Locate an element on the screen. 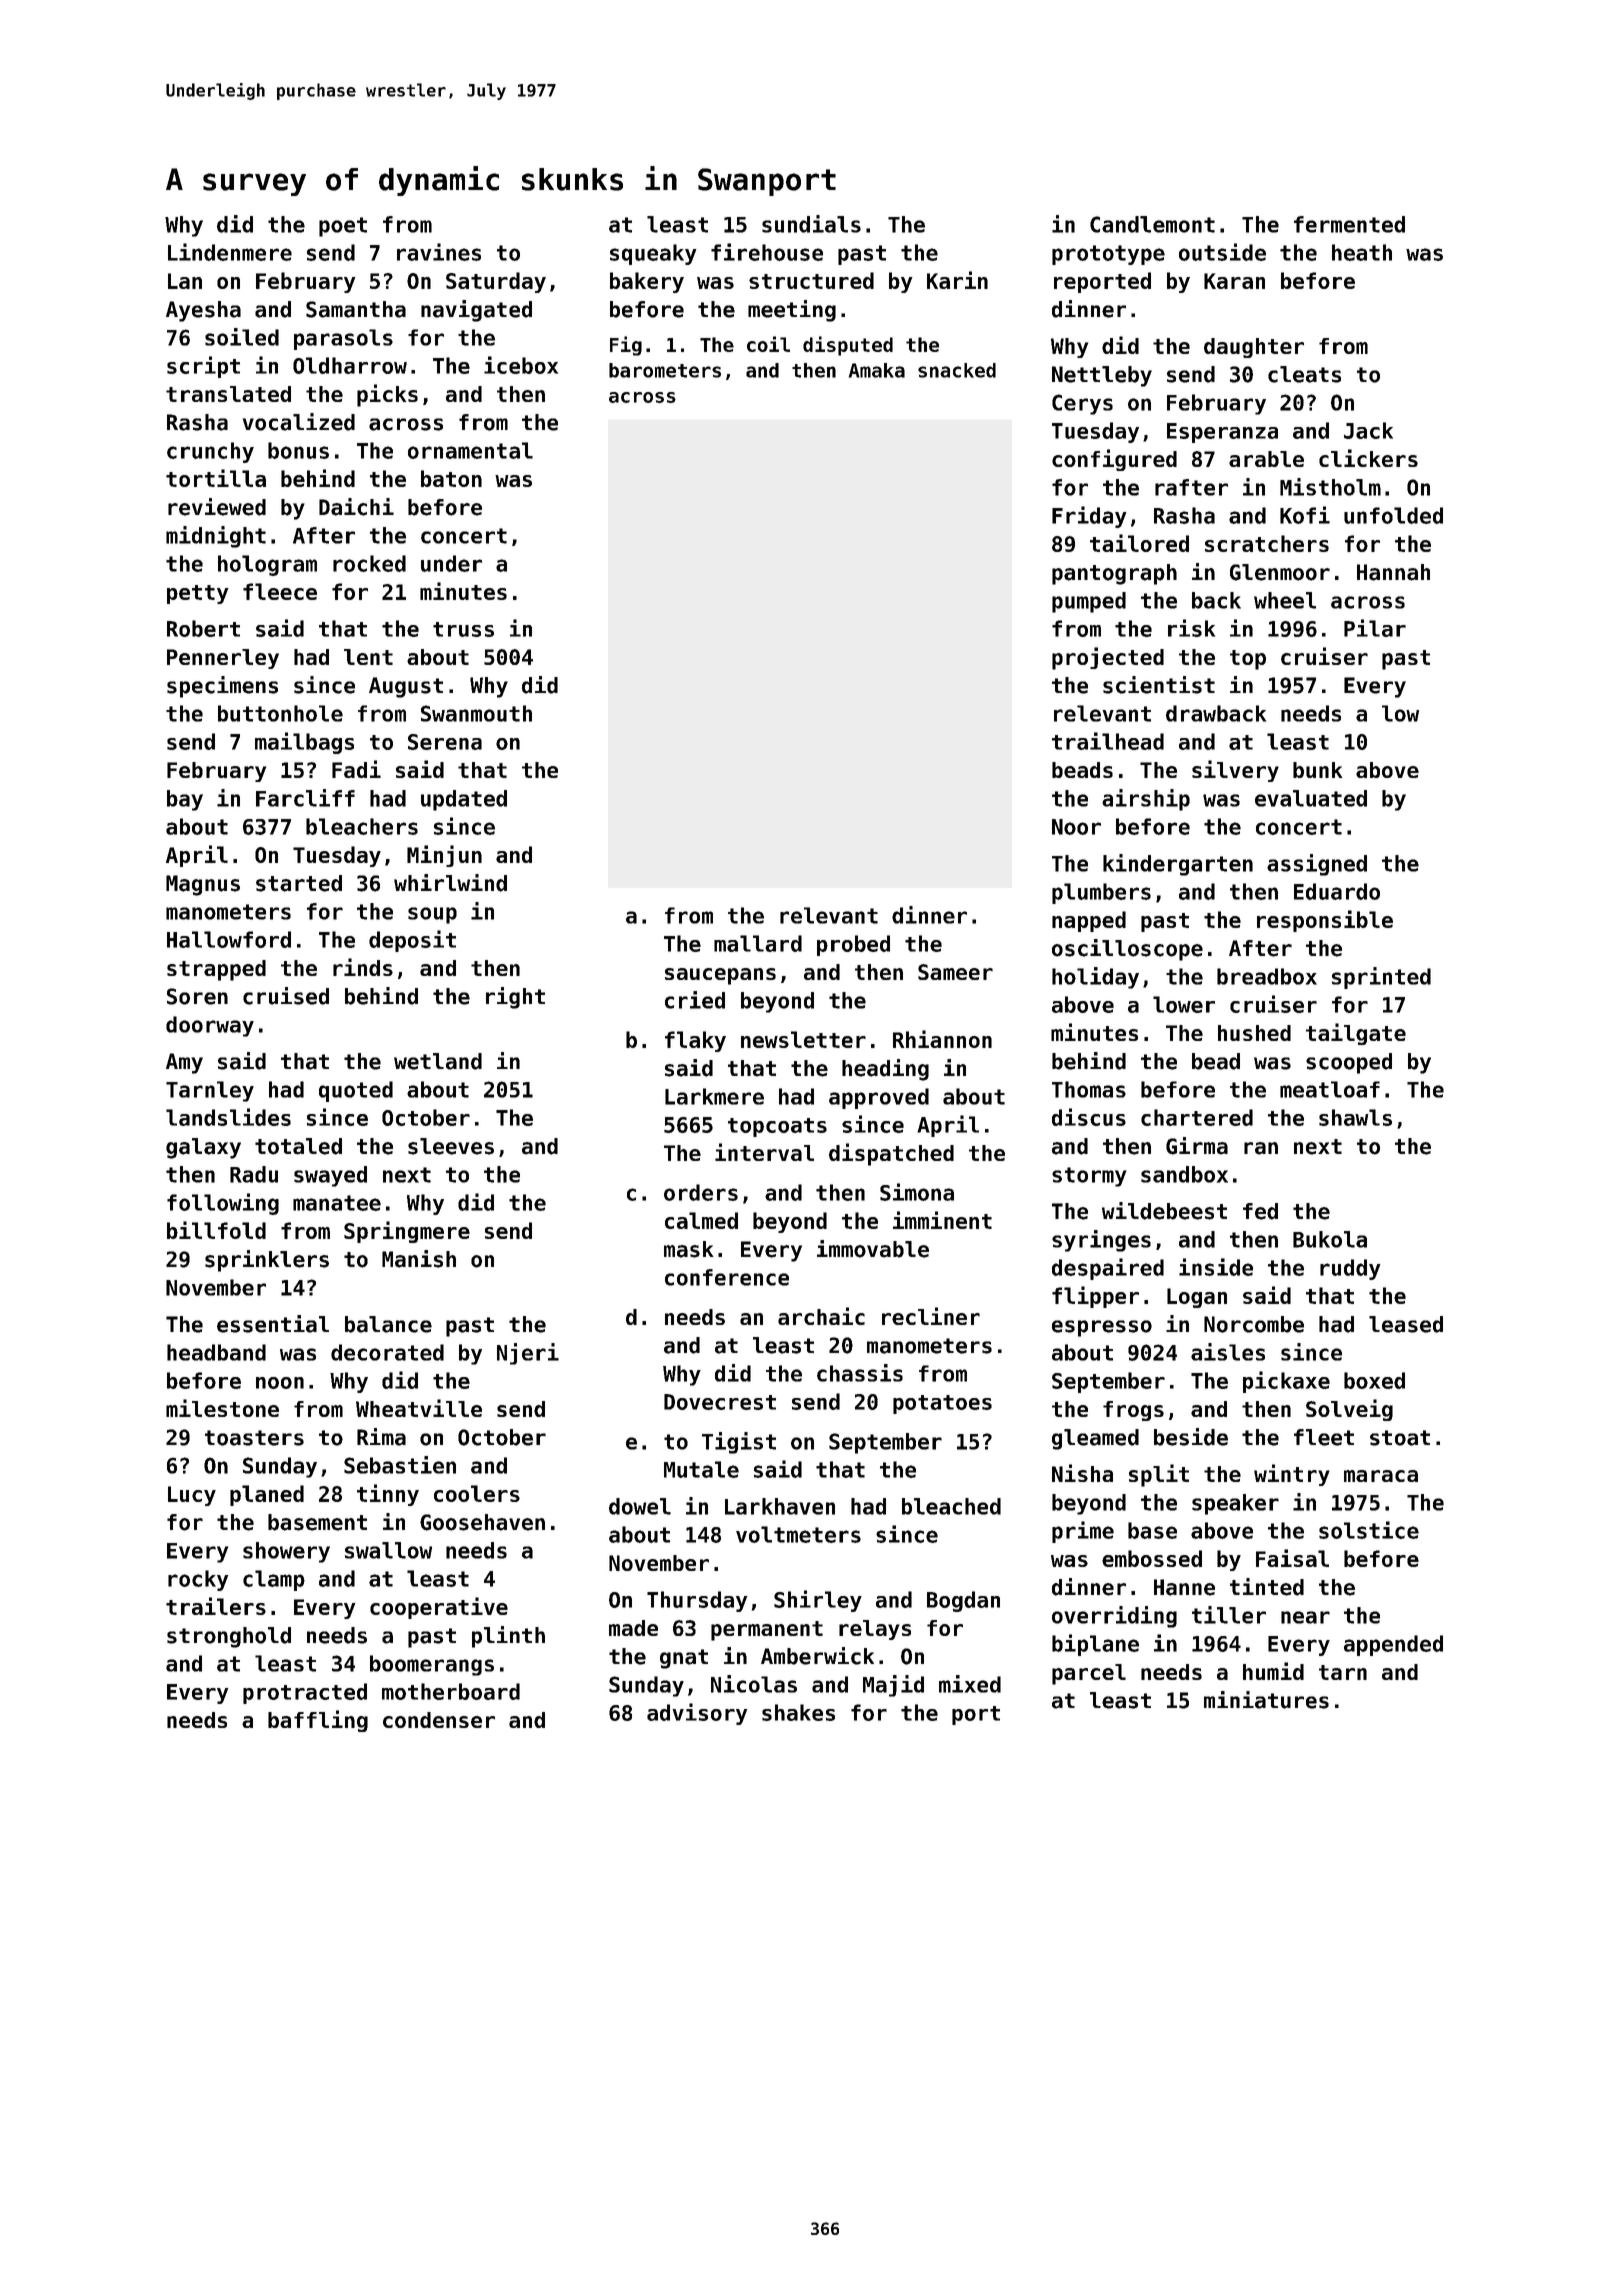 The height and width of the screenshot is (2292, 1620). bunk is located at coordinates (1318, 770).
